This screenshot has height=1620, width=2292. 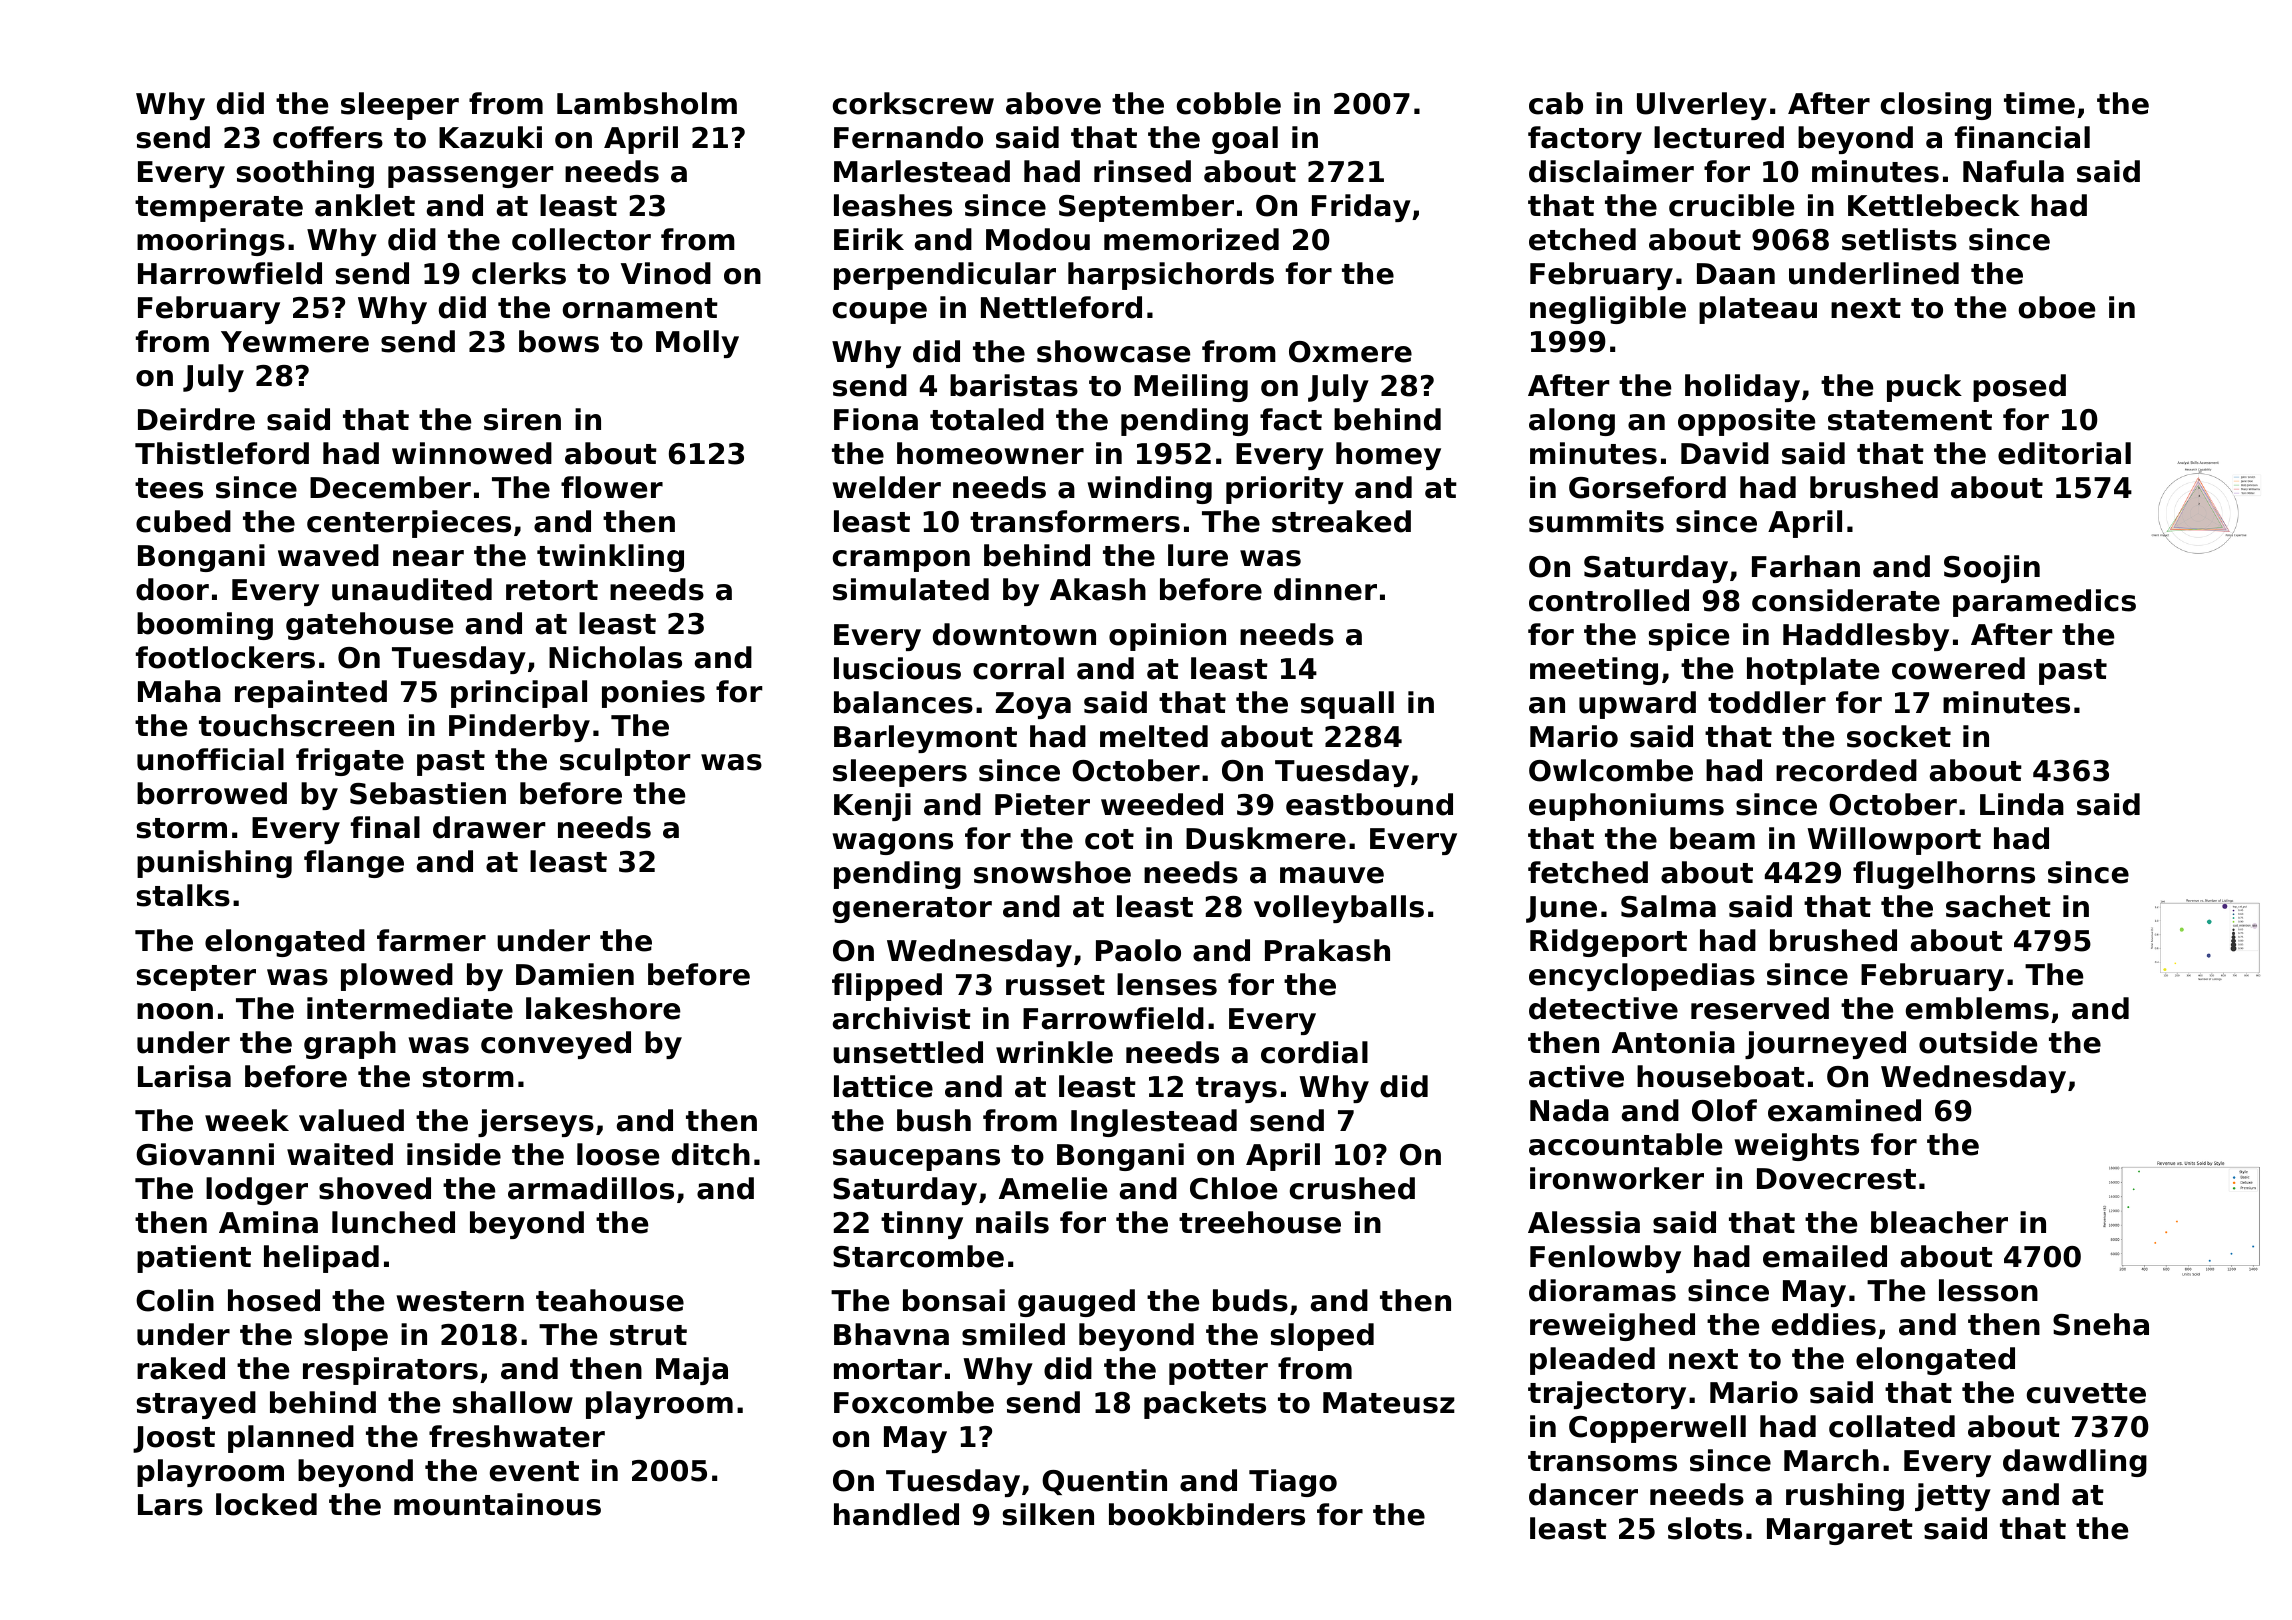 What do you see at coordinates (1846, 770) in the screenshot?
I see `recorded` at bounding box center [1846, 770].
